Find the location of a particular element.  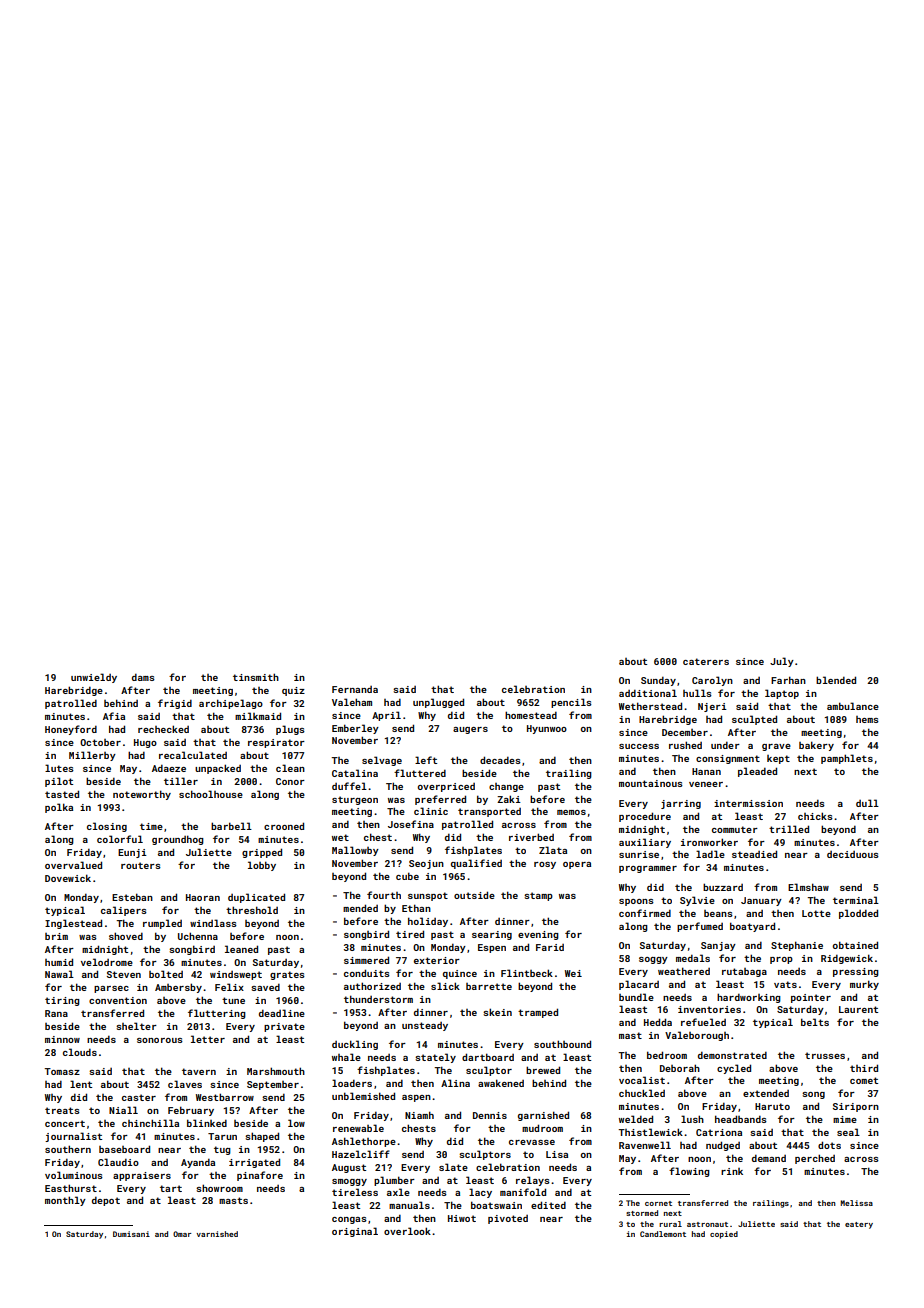

riverbed is located at coordinates (531, 837).
